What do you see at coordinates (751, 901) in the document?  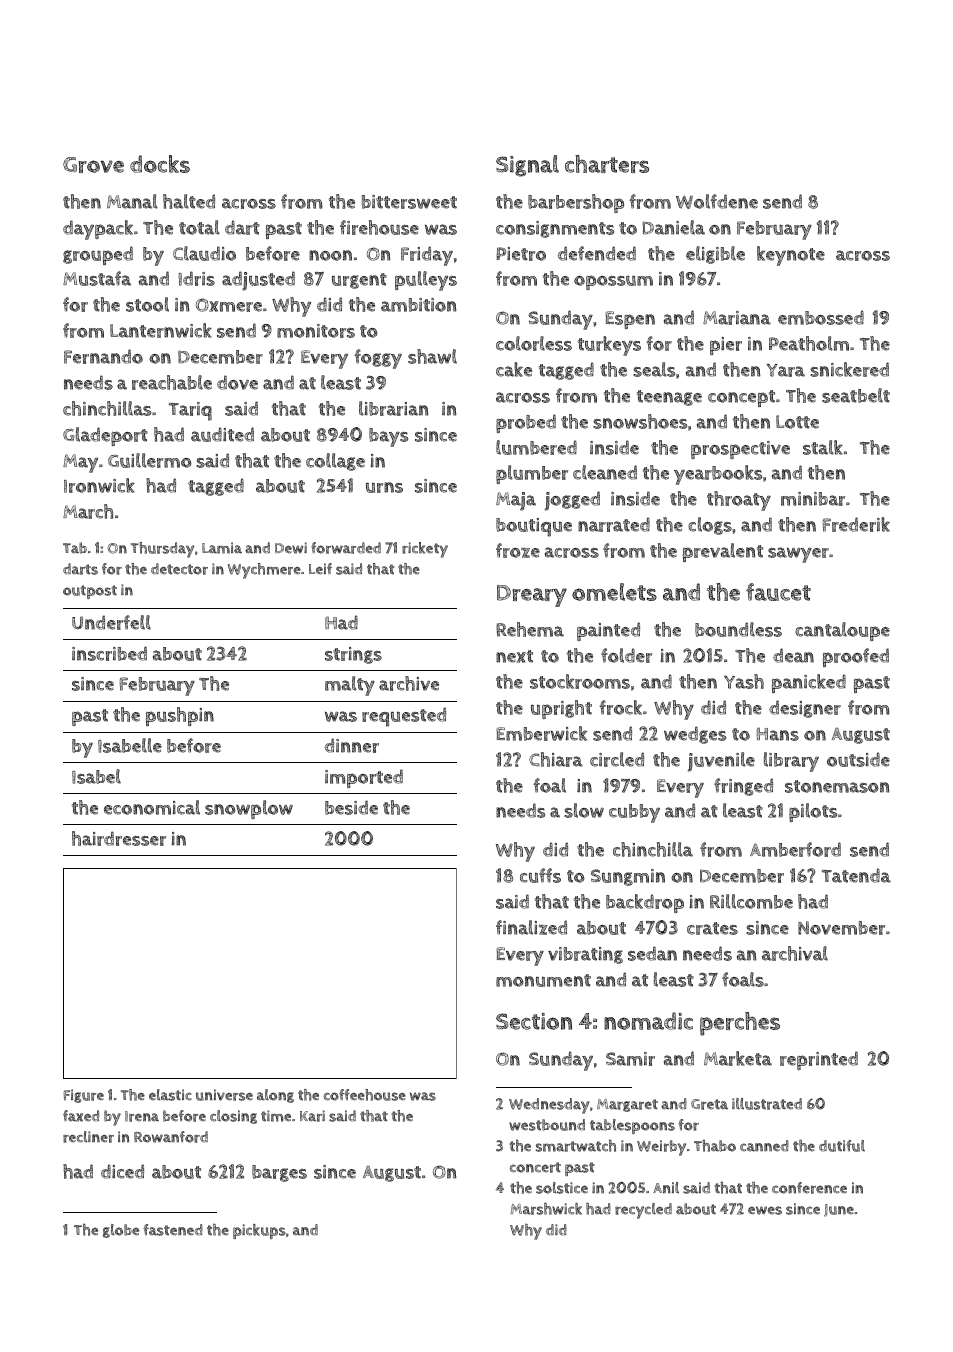 I see `Rillcombe` at bounding box center [751, 901].
